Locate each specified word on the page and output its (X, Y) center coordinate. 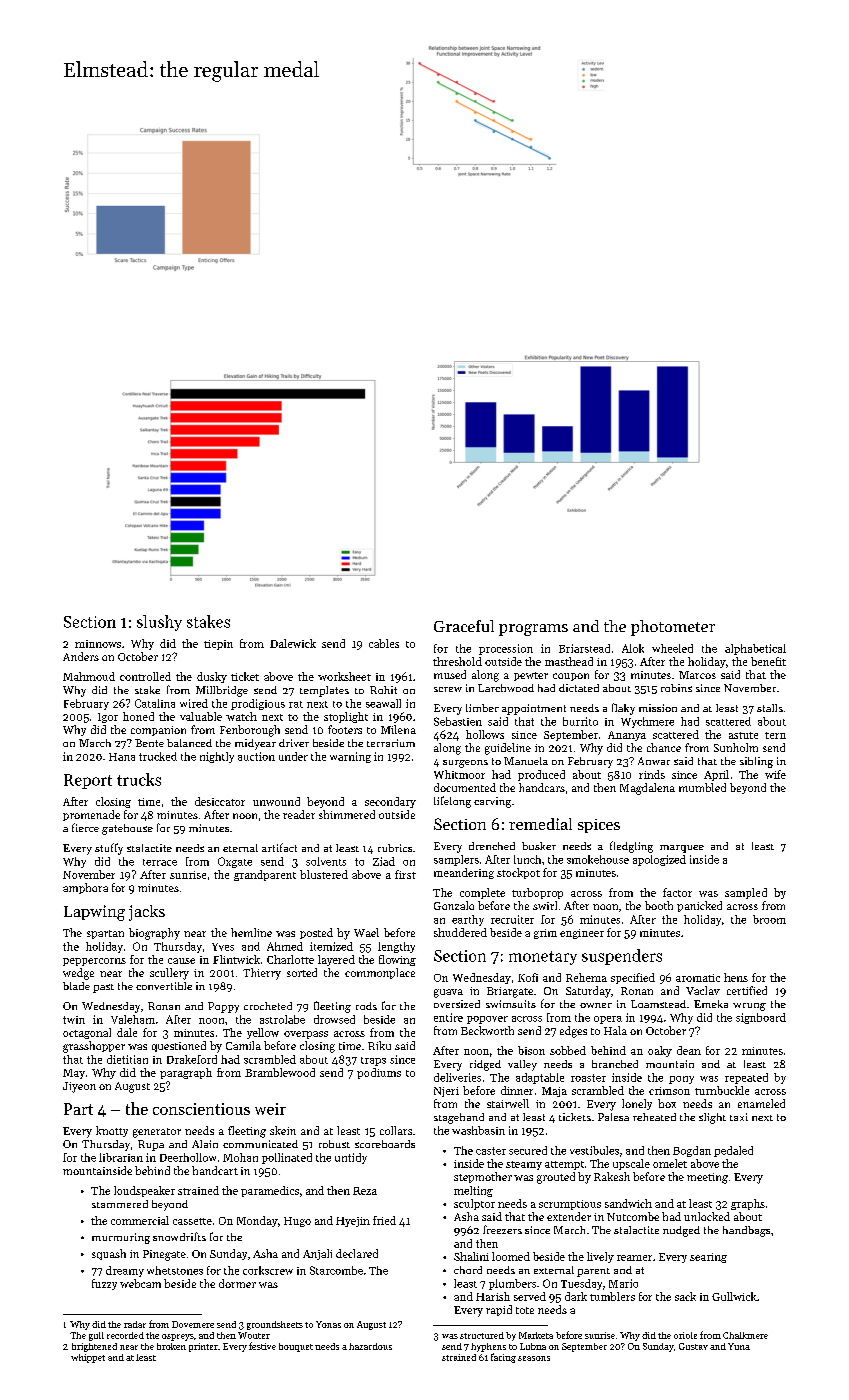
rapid (499, 1310)
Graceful (464, 626)
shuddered (460, 932)
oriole (685, 1335)
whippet (88, 1358)
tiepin (218, 645)
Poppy (223, 1007)
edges (573, 1032)
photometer (673, 628)
